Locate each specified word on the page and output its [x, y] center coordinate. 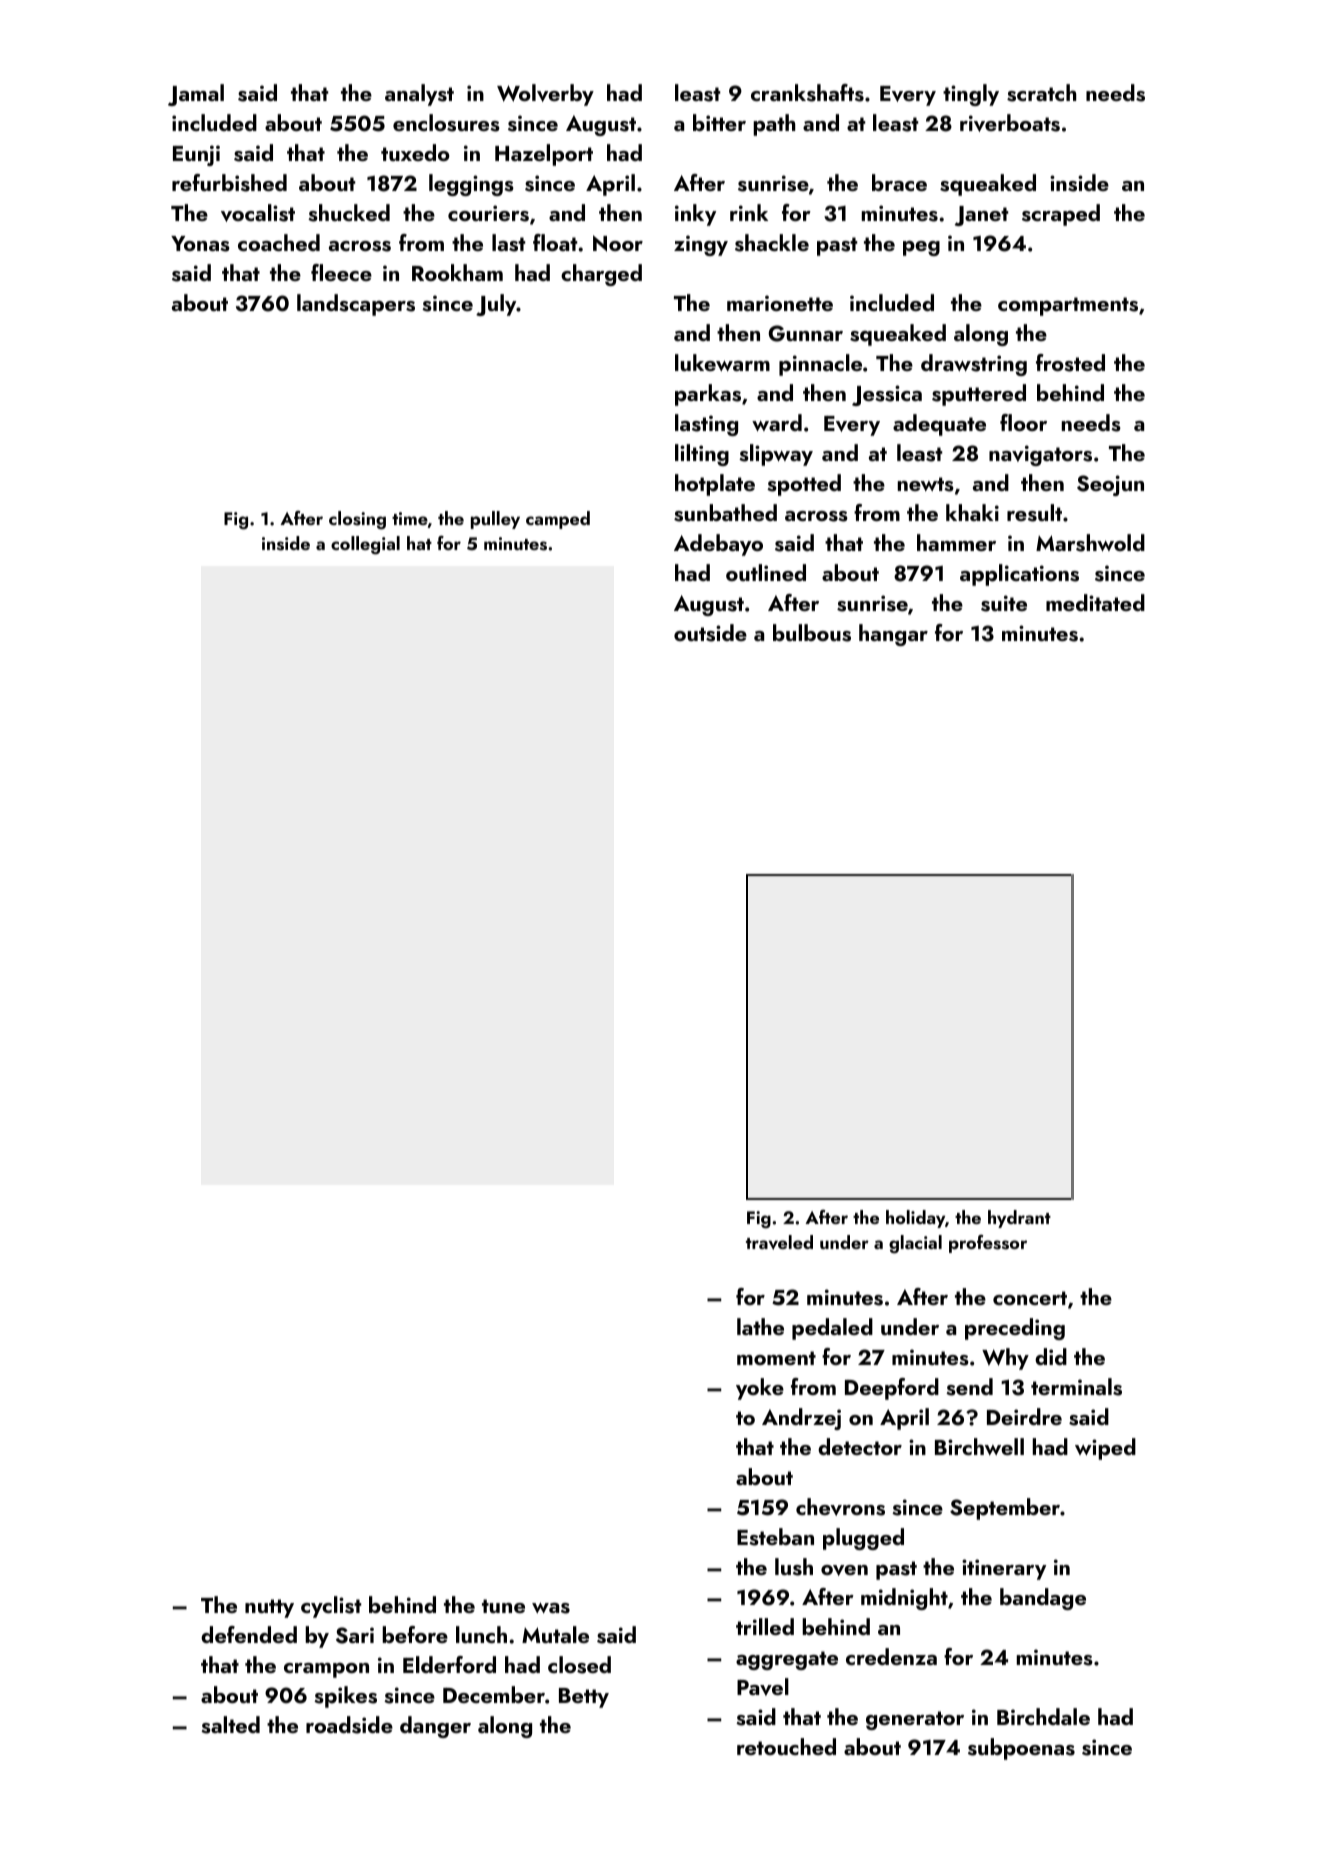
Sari [355, 1635]
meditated [1095, 602]
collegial [365, 545]
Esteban [775, 1537]
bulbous [812, 633]
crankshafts [807, 93]
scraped [1061, 215]
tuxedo [415, 152]
